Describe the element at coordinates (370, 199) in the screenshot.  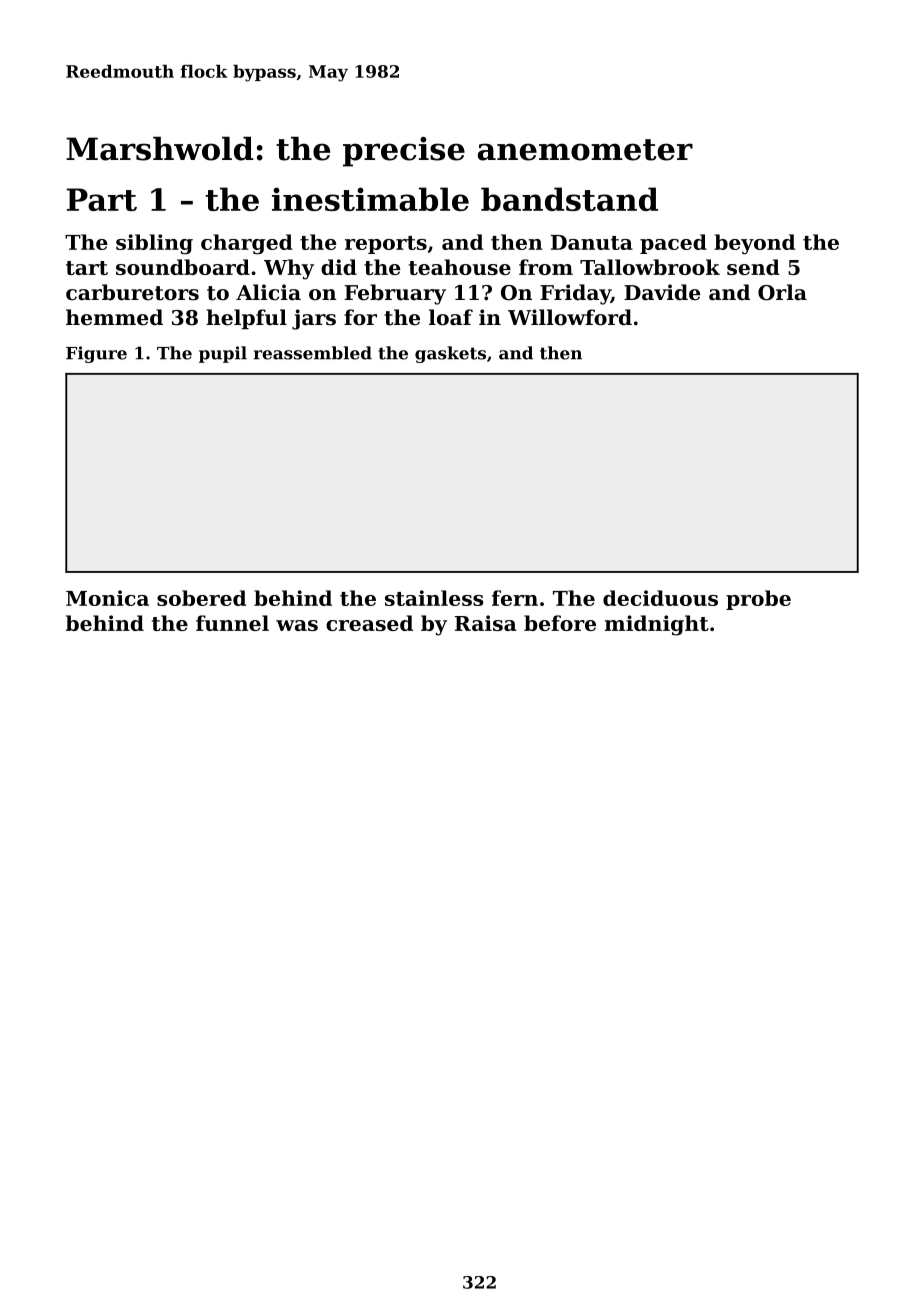
I see `inestimable` at that location.
